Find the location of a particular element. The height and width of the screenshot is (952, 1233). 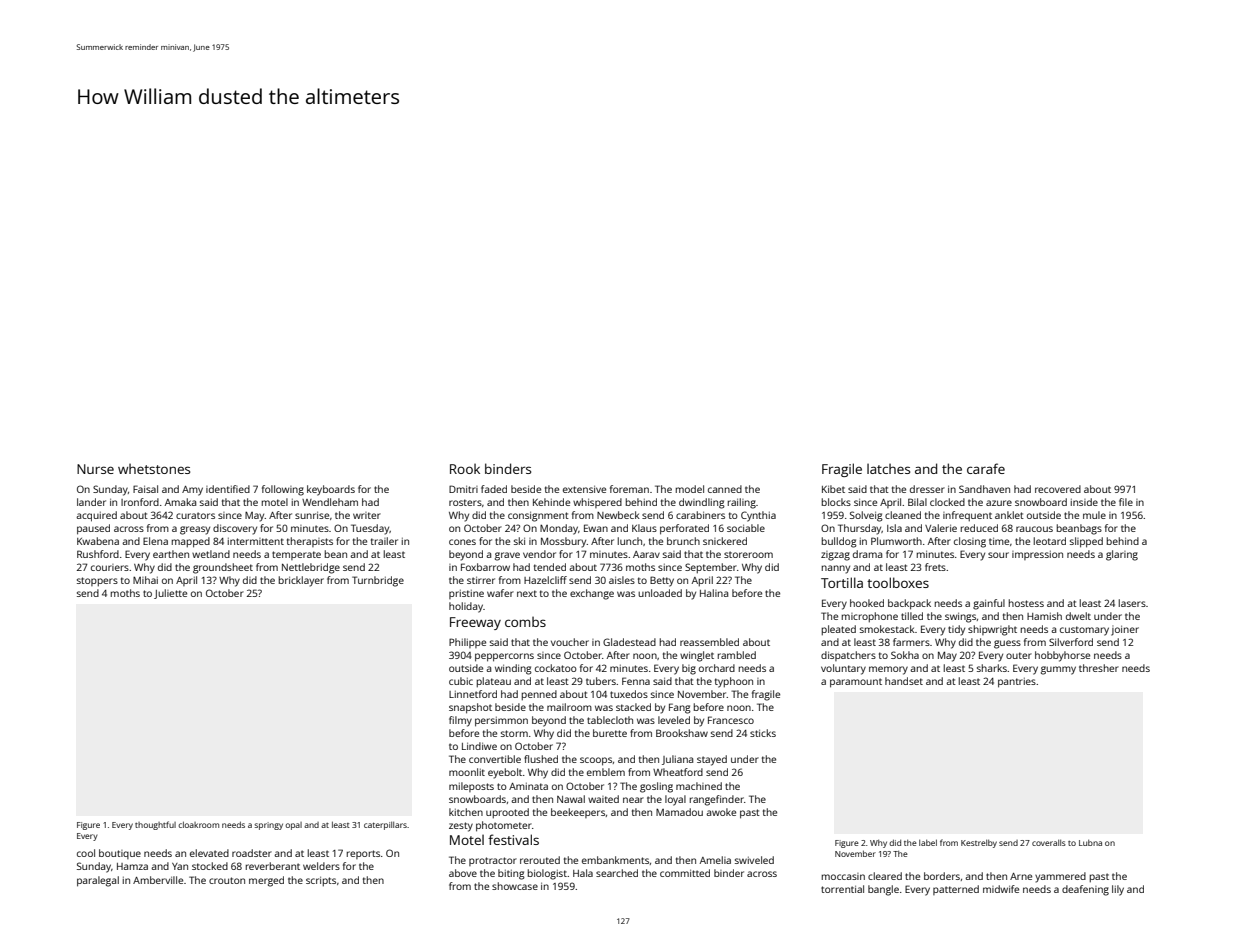

handset is located at coordinates (904, 681).
